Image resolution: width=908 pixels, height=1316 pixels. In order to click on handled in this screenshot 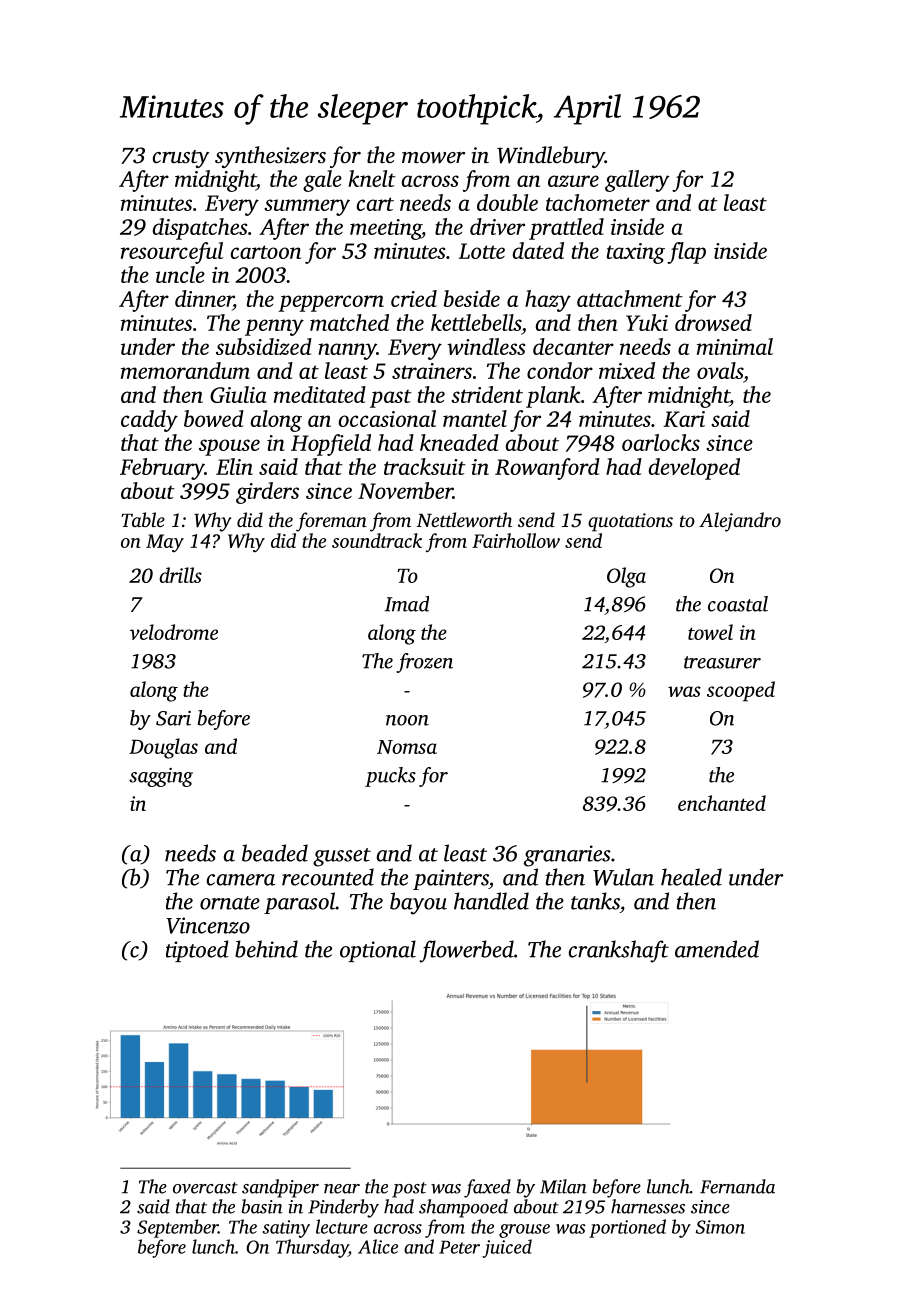, I will do `click(491, 901)`.
